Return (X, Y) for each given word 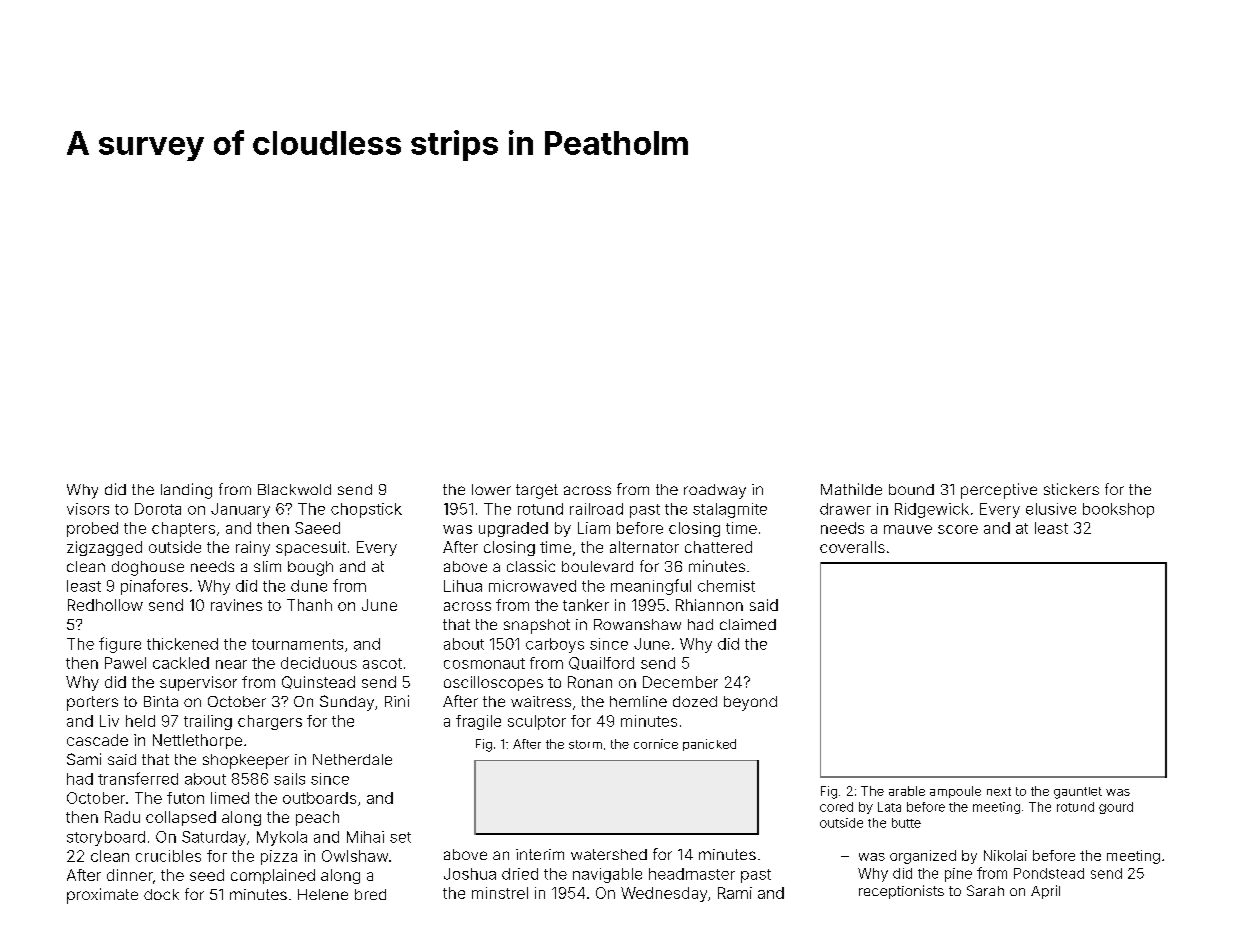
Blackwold (294, 489)
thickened (182, 644)
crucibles (168, 856)
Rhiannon (709, 605)
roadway (715, 491)
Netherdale (352, 759)
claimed (748, 624)
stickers (1071, 489)
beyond (750, 703)
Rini (397, 701)
